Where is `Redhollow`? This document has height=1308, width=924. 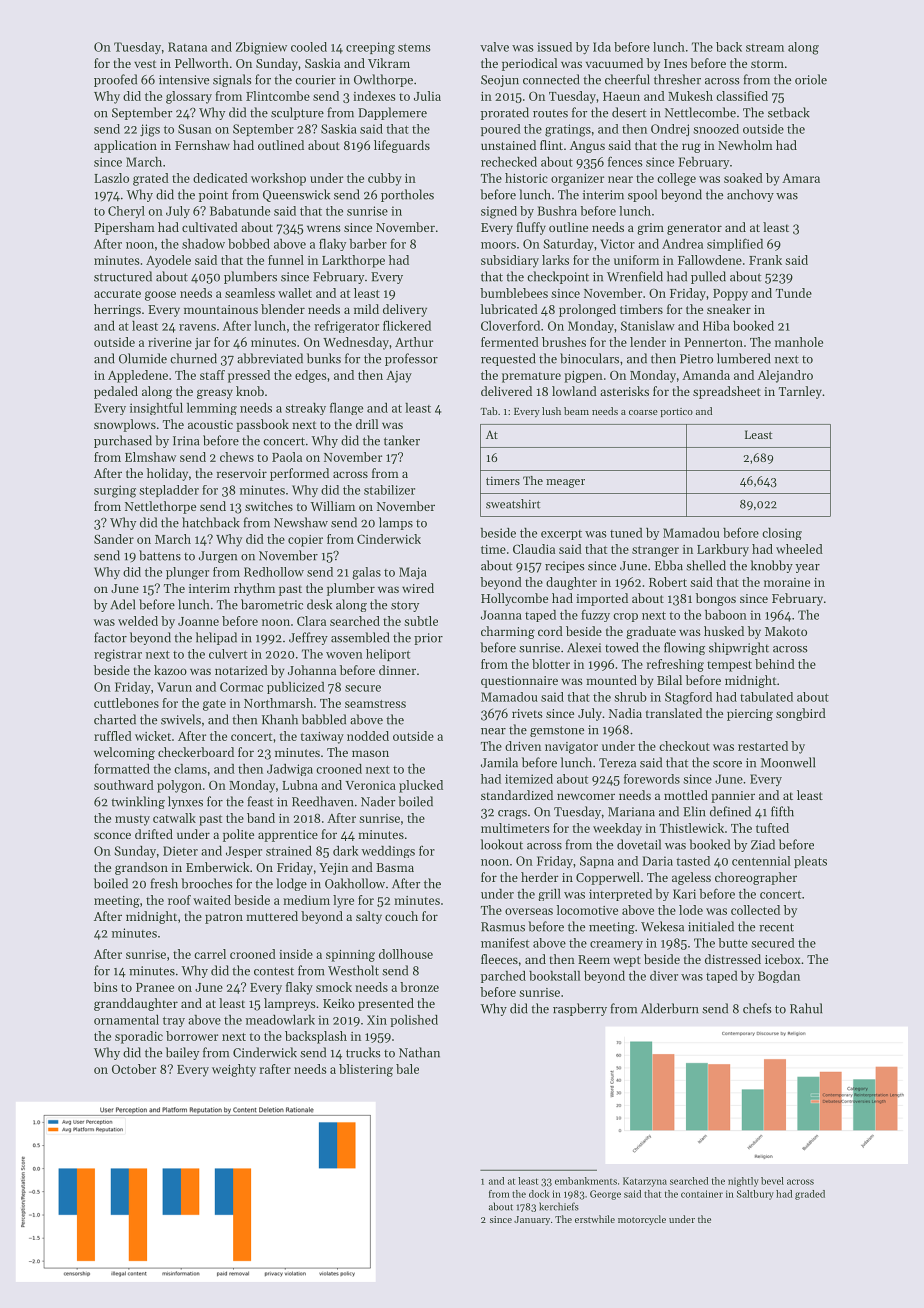 Redhollow is located at coordinates (274, 572).
